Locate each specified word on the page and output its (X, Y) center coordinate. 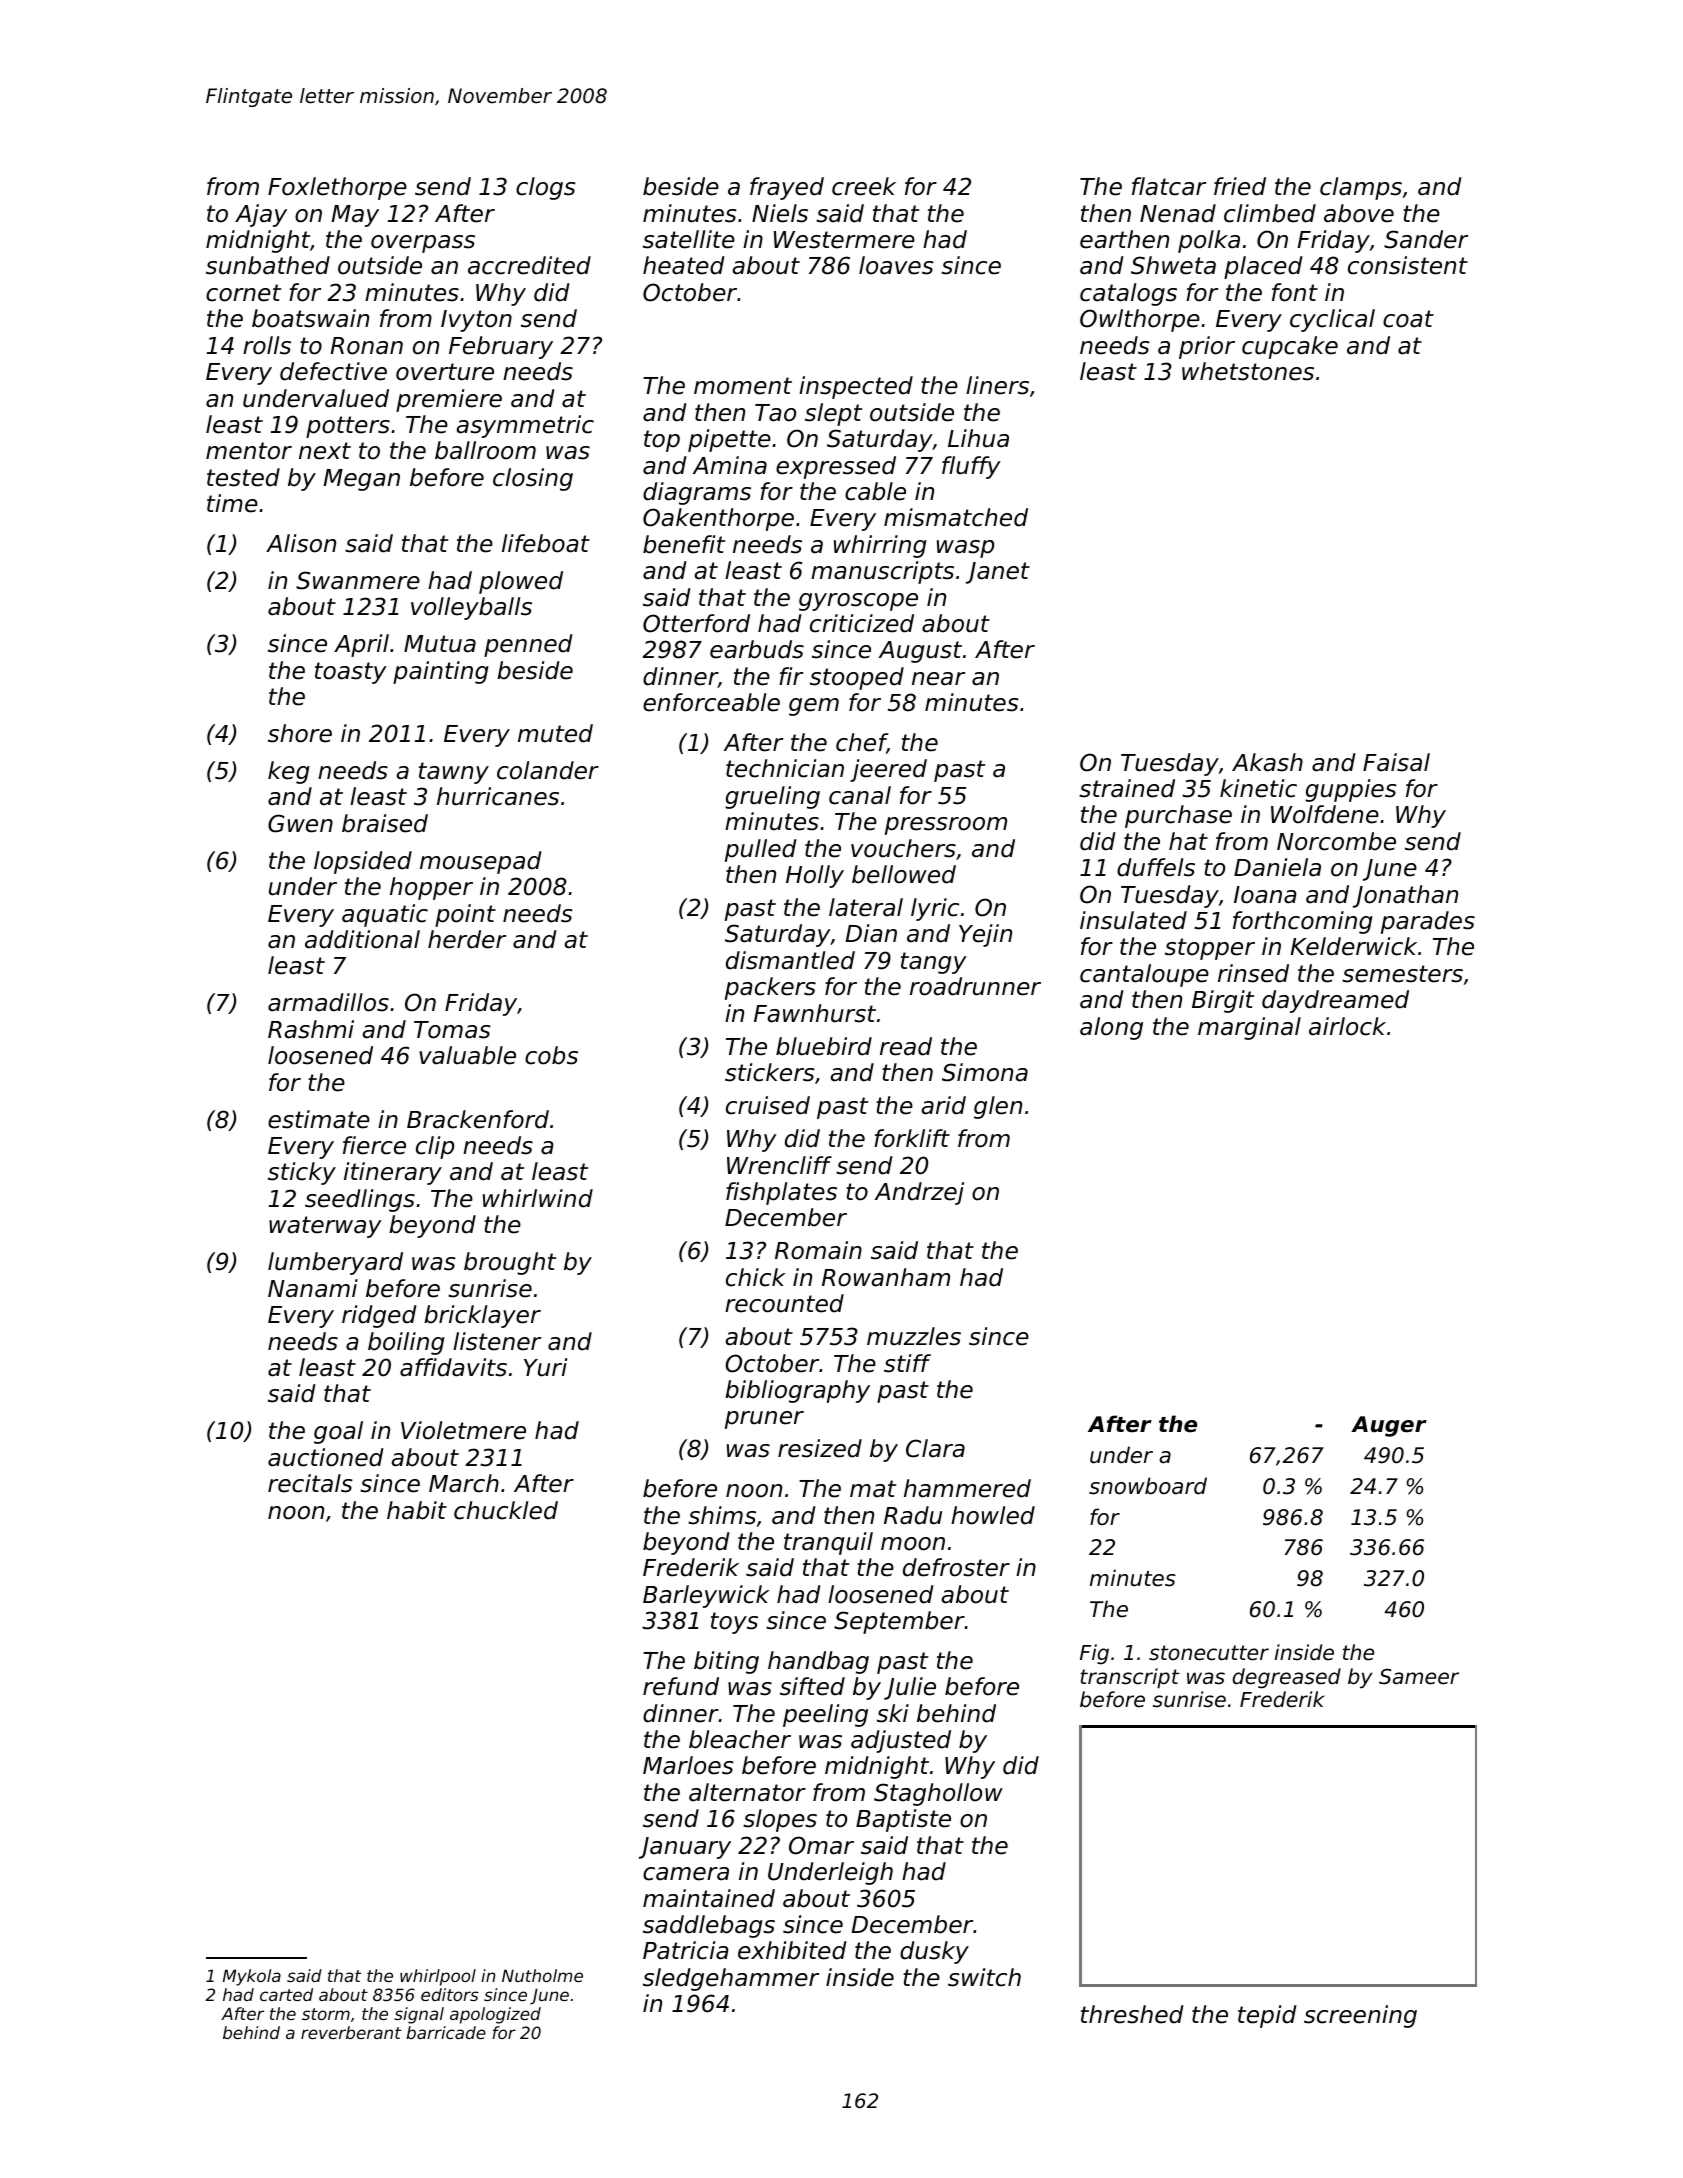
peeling (825, 1715)
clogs (546, 188)
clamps (1361, 188)
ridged (379, 1316)
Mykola (252, 1977)
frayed (787, 188)
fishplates (781, 1193)
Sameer (1419, 1677)
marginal (1249, 1028)
